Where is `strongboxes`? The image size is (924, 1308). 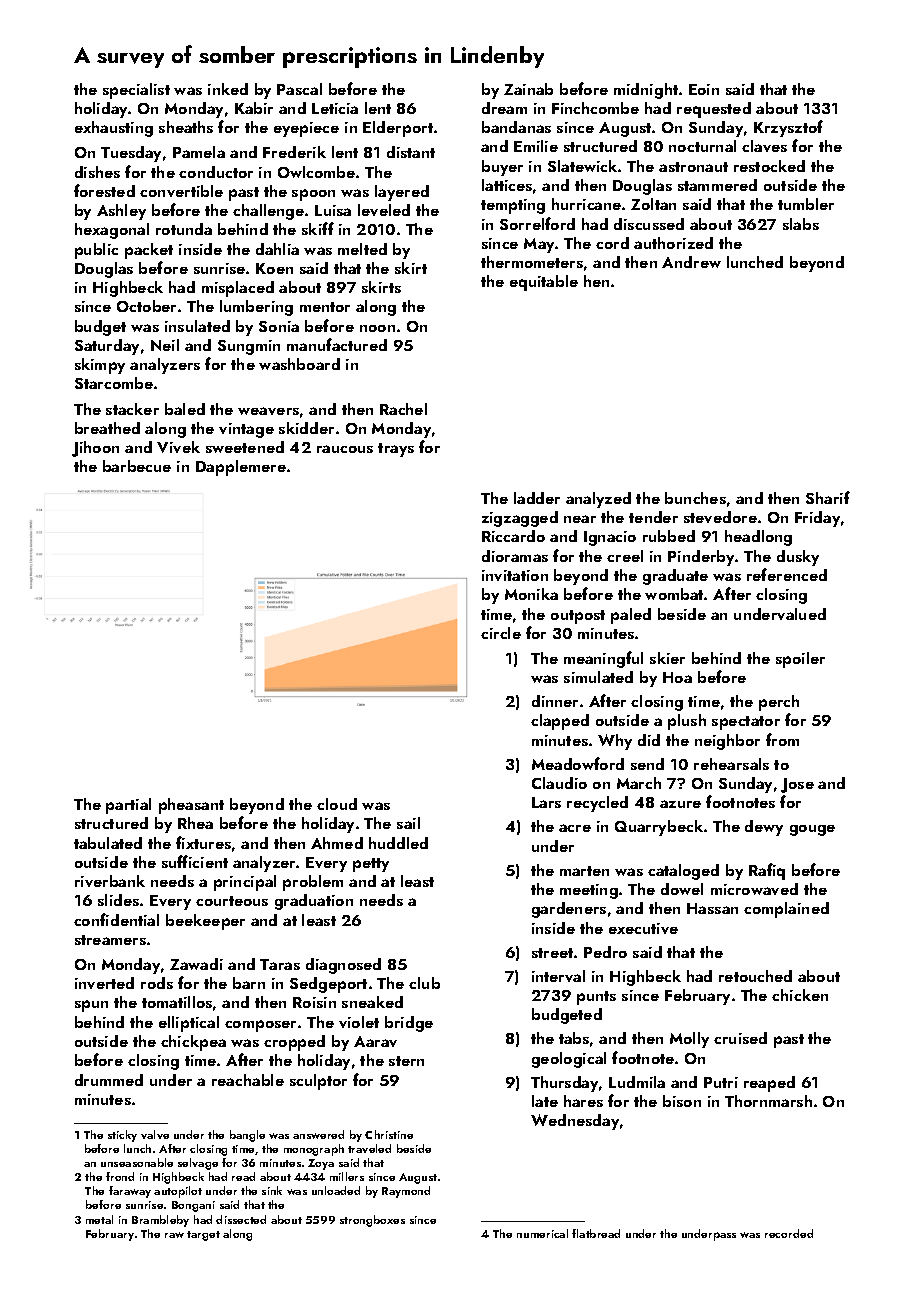
strongboxes is located at coordinates (372, 1221).
